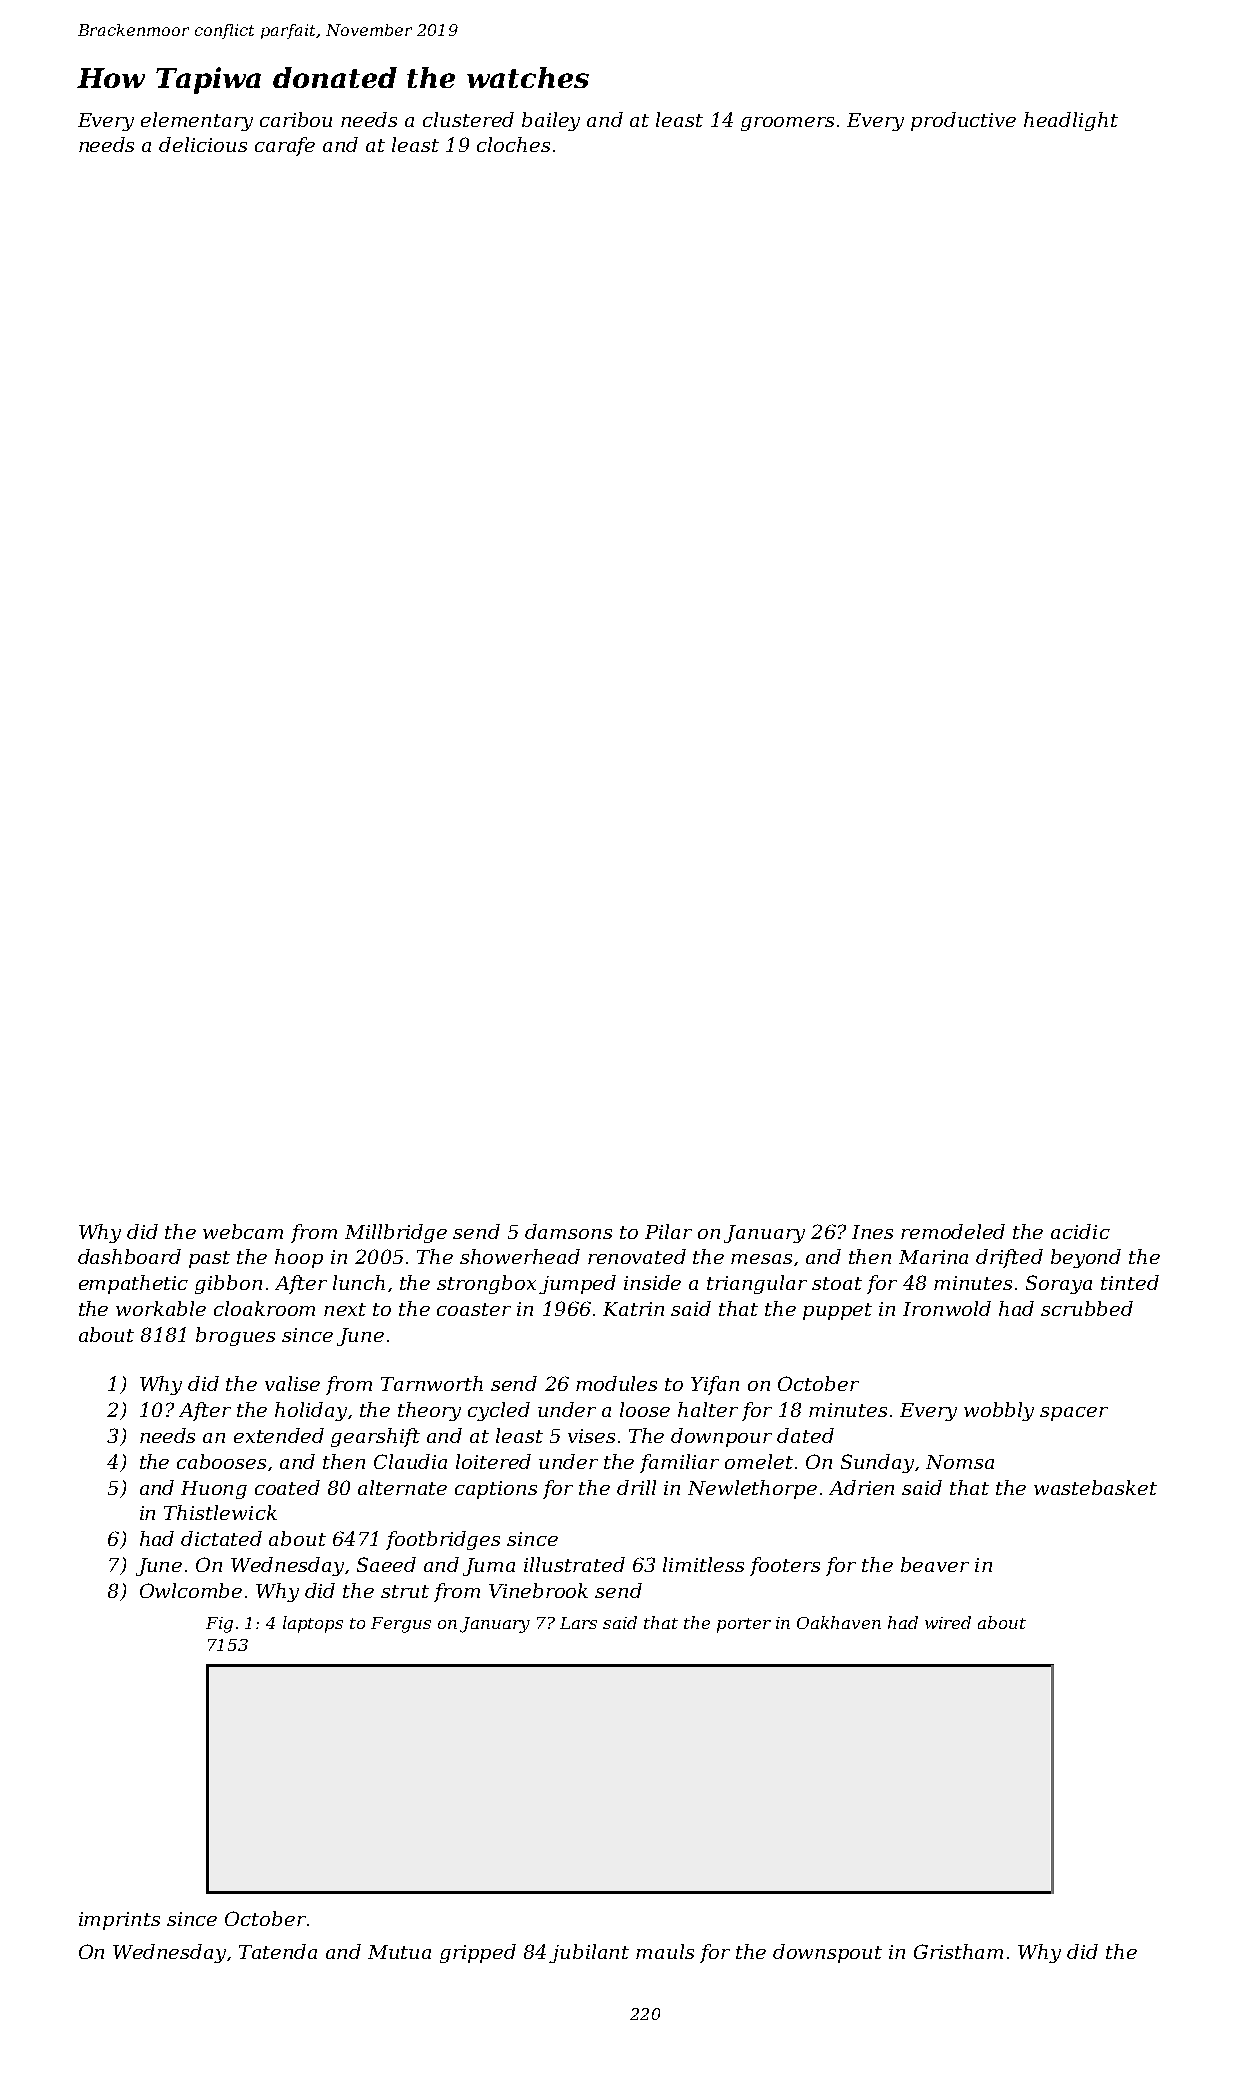  I want to click on Vinebrook, so click(538, 1590).
